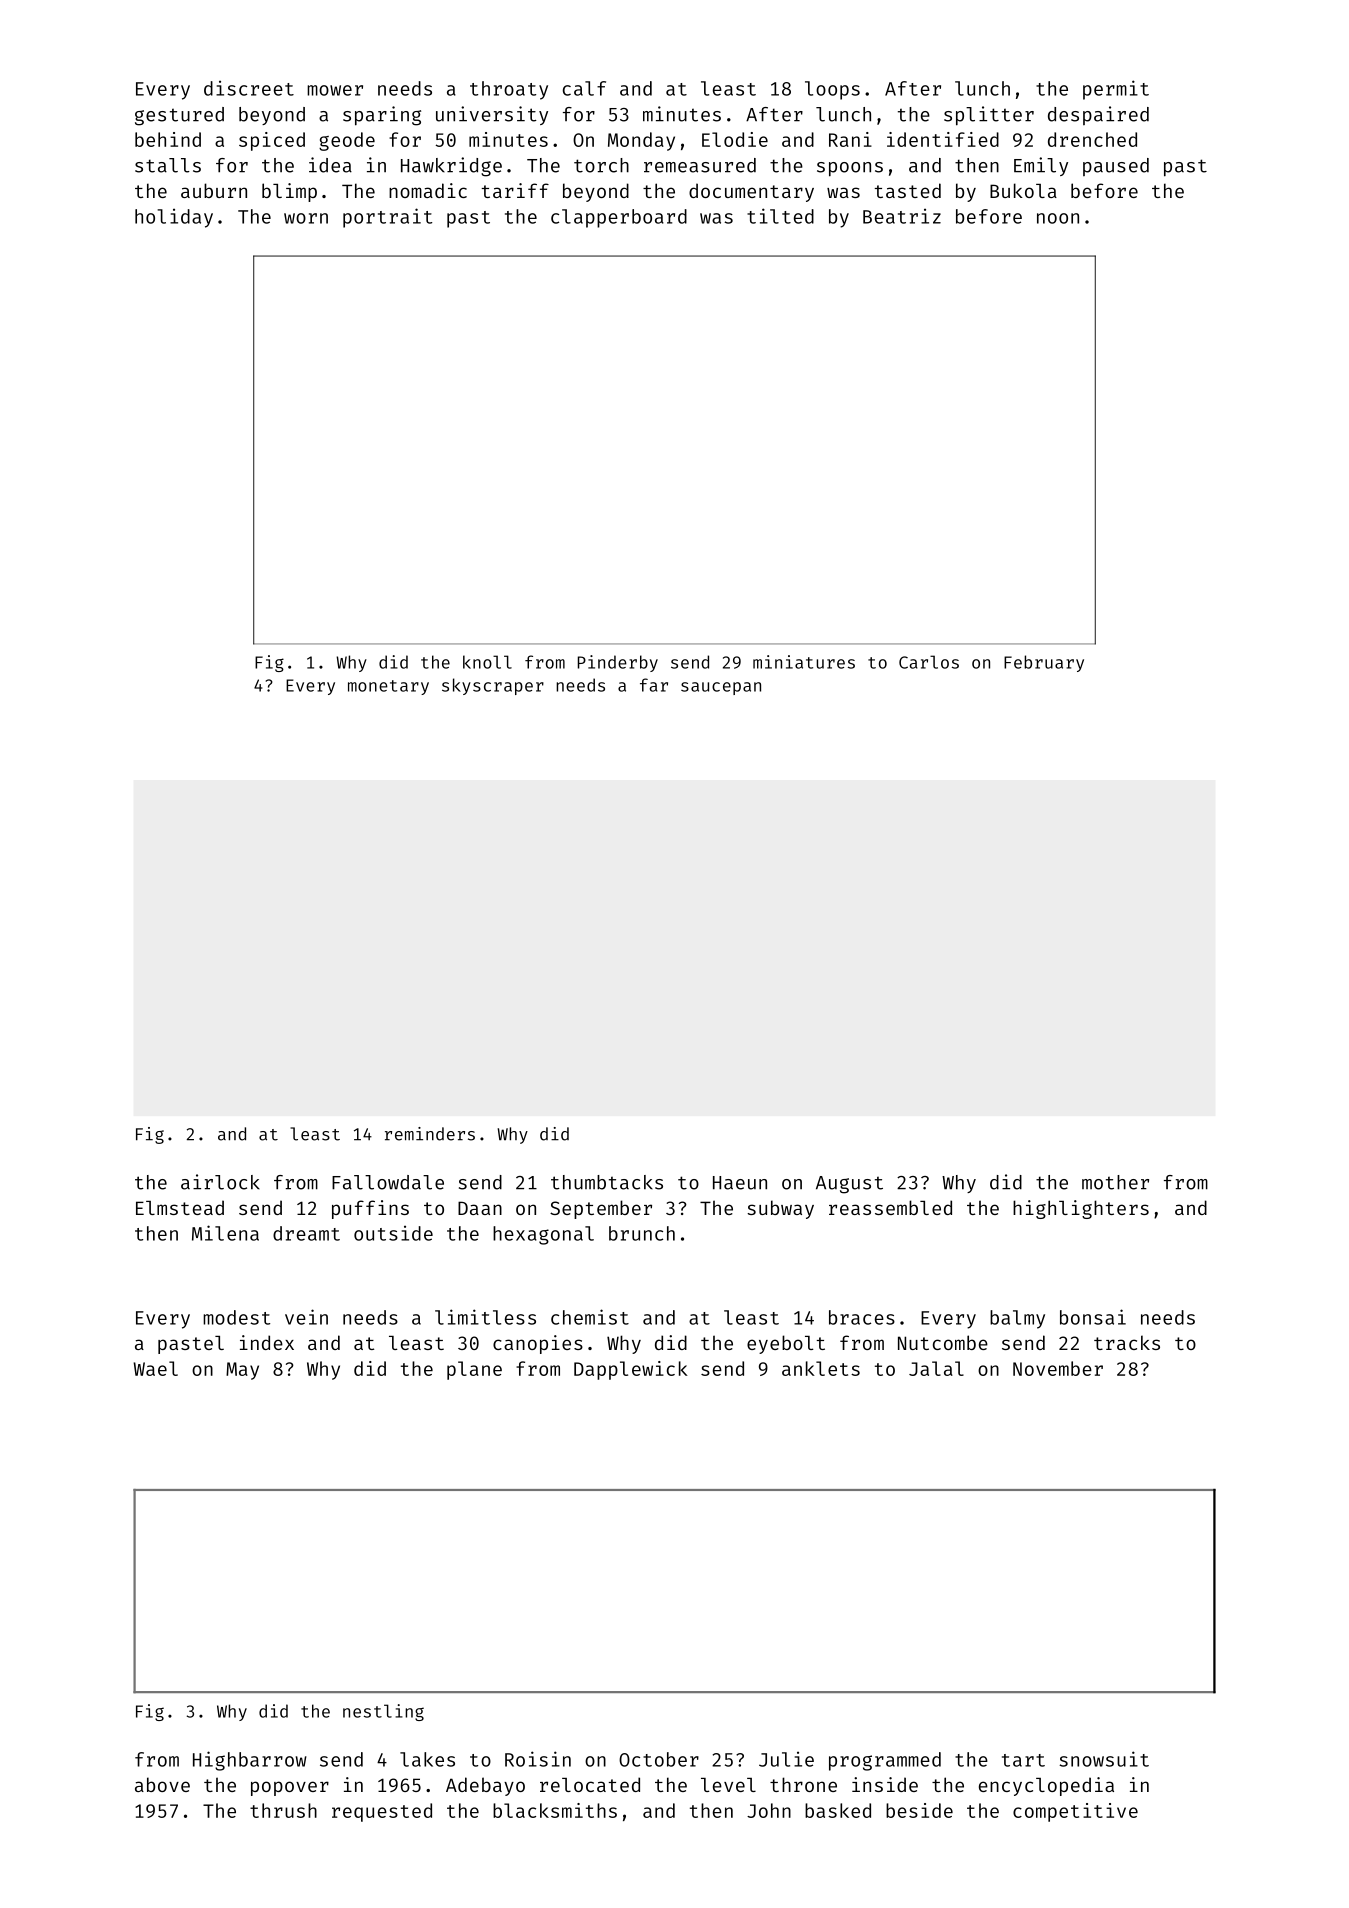 The width and height of the screenshot is (1349, 1908). Describe the element at coordinates (1116, 90) in the screenshot. I see `permit` at that location.
